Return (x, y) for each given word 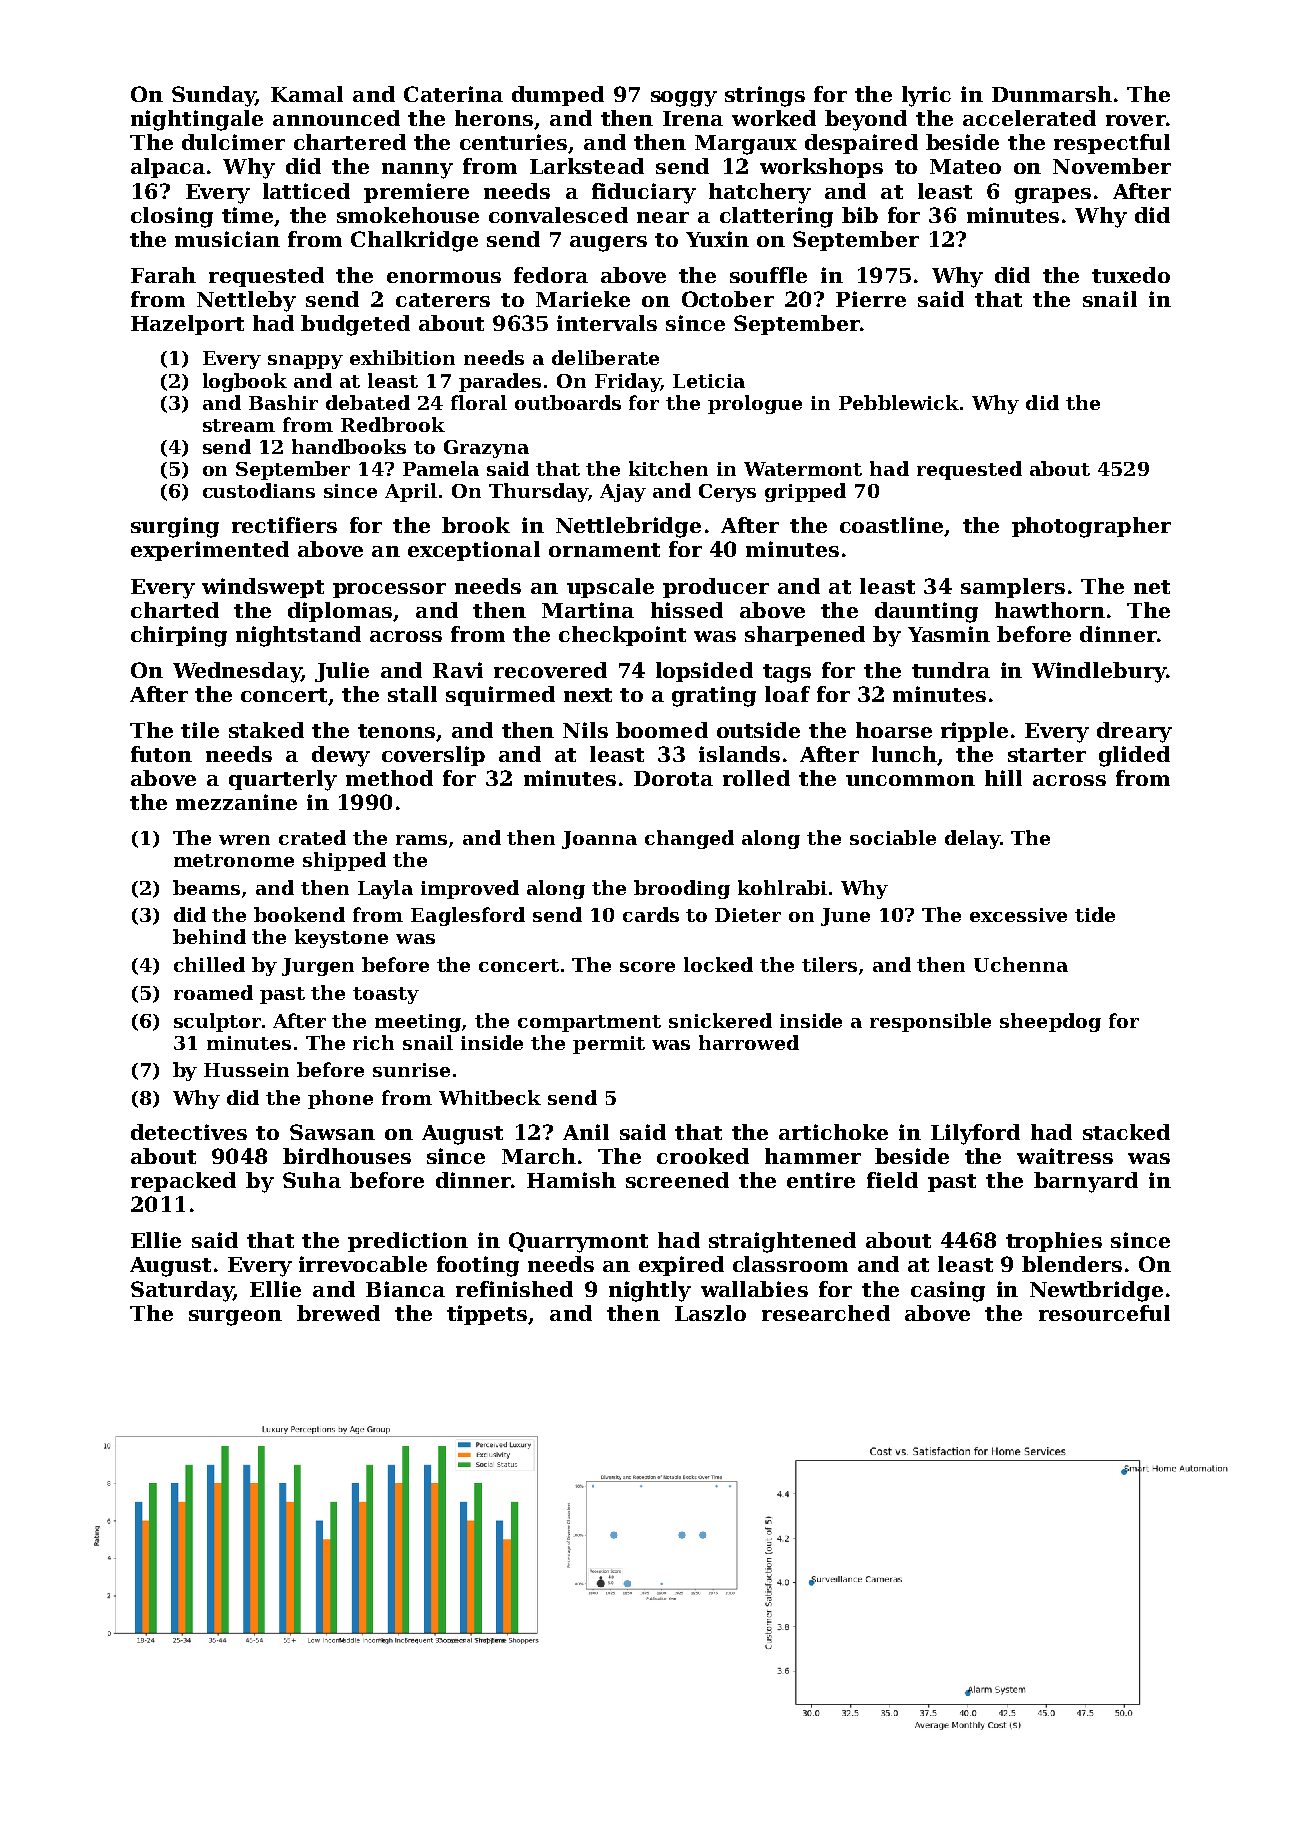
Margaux (746, 145)
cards (651, 914)
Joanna (599, 840)
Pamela (441, 468)
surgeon (235, 1318)
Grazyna (486, 449)
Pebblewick (899, 402)
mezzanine (236, 802)
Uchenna (1021, 964)
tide (1095, 914)
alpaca (168, 168)
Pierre (871, 299)
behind (209, 936)
